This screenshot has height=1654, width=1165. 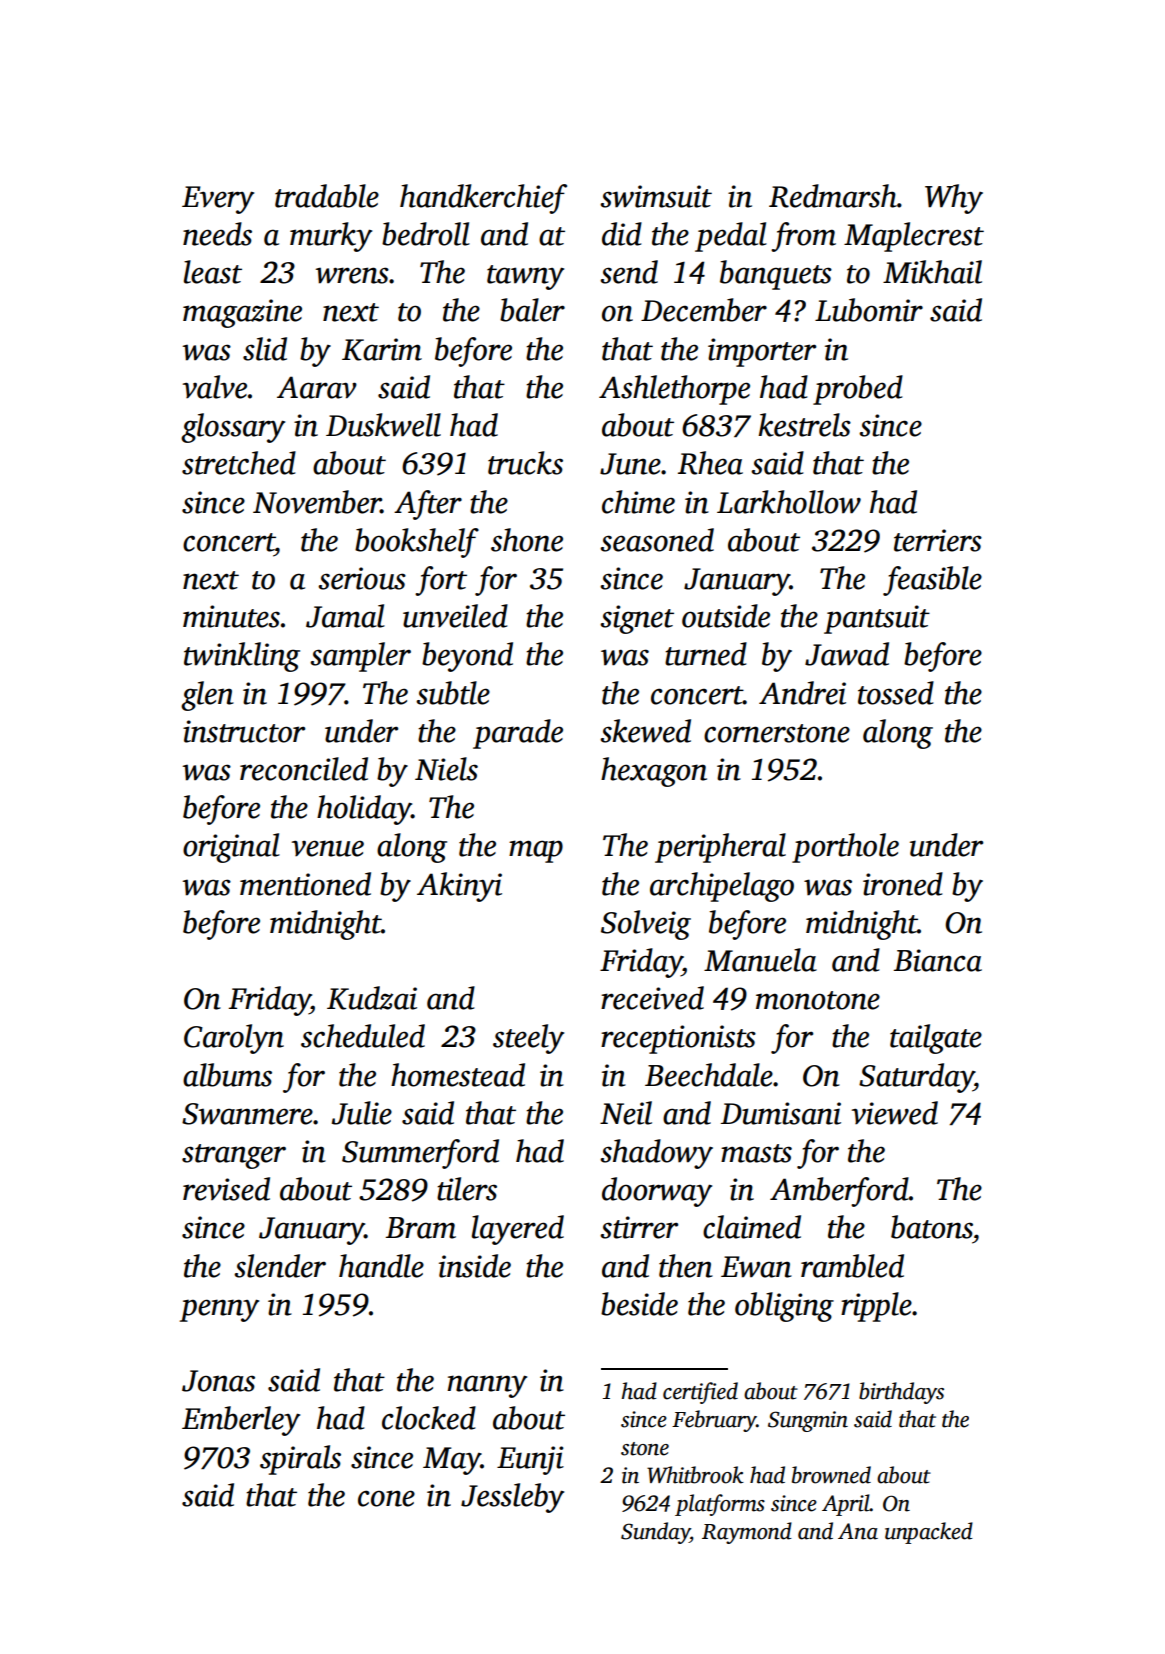 I want to click on monotone, so click(x=818, y=1000).
